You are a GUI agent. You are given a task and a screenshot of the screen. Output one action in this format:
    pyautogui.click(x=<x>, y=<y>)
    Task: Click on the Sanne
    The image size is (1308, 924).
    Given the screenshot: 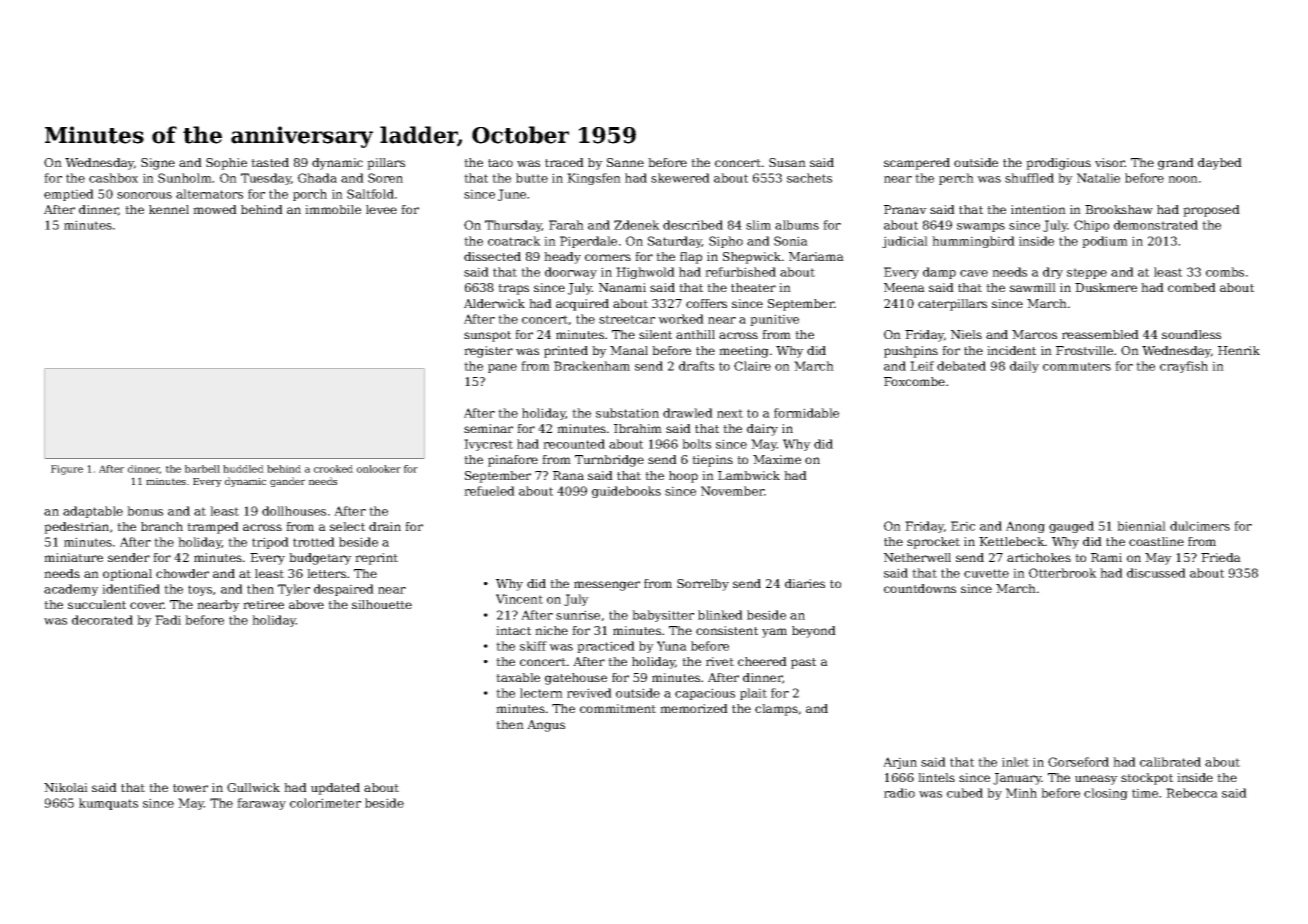 What is the action you would take?
    pyautogui.click(x=625, y=162)
